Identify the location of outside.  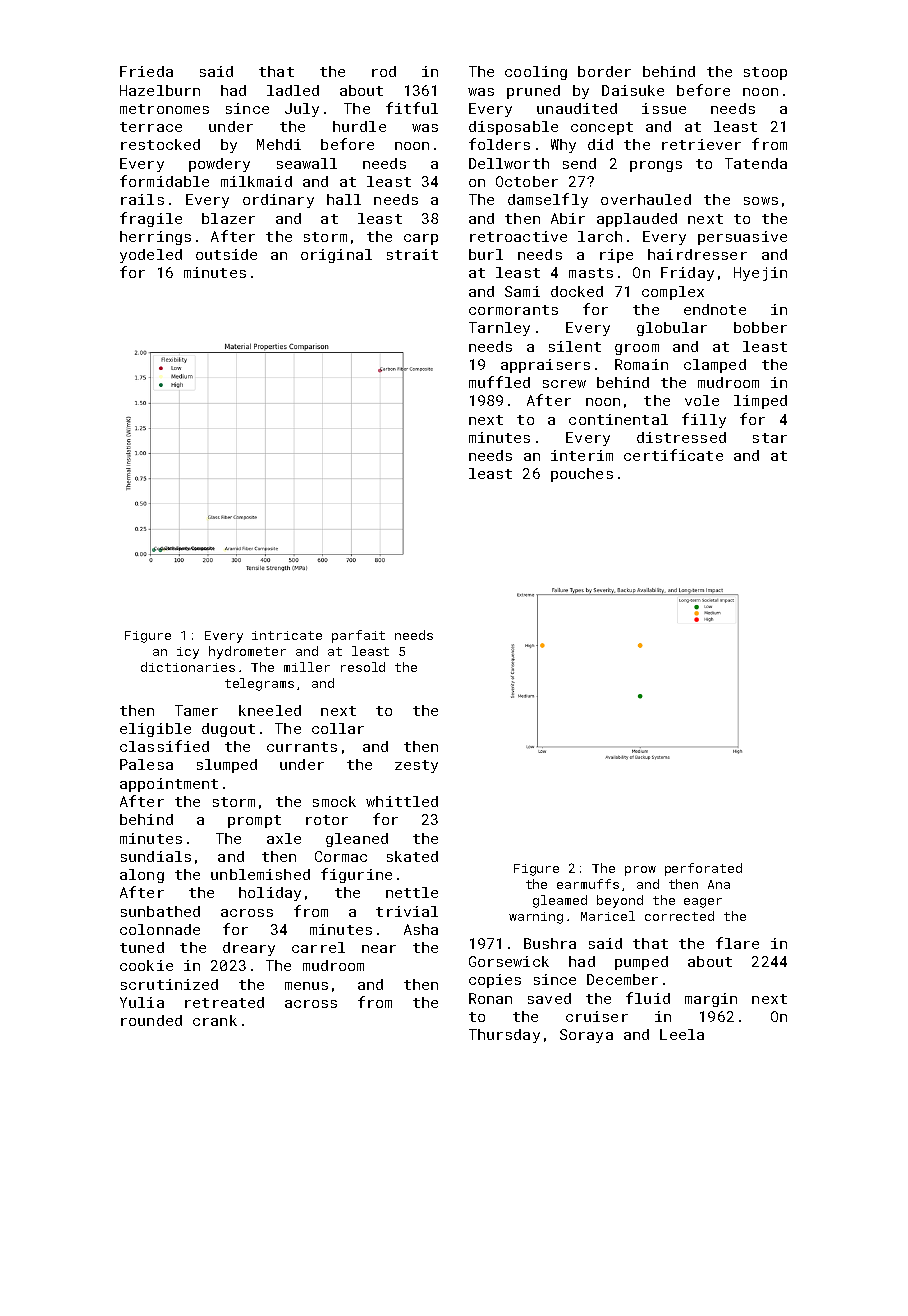
(226, 254).
